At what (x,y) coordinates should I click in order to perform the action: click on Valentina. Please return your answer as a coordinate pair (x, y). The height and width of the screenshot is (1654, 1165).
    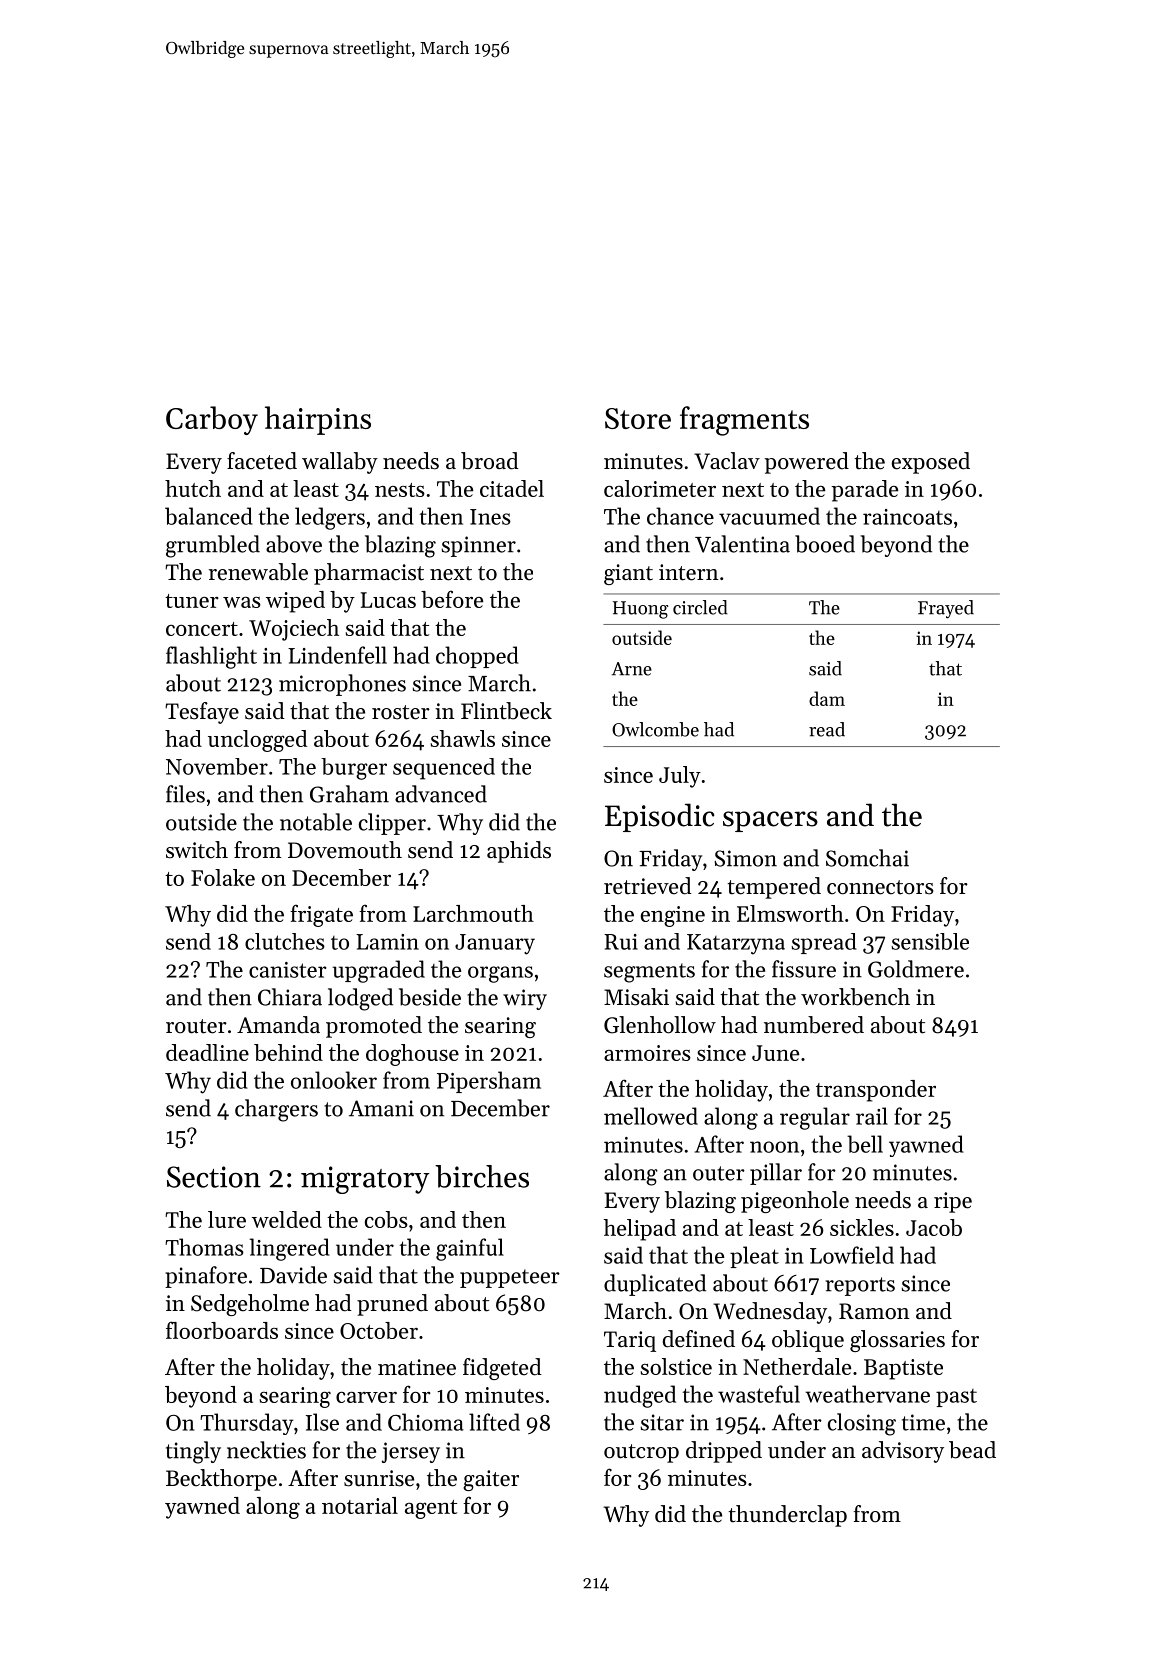
    Looking at the image, I should click on (742, 544).
